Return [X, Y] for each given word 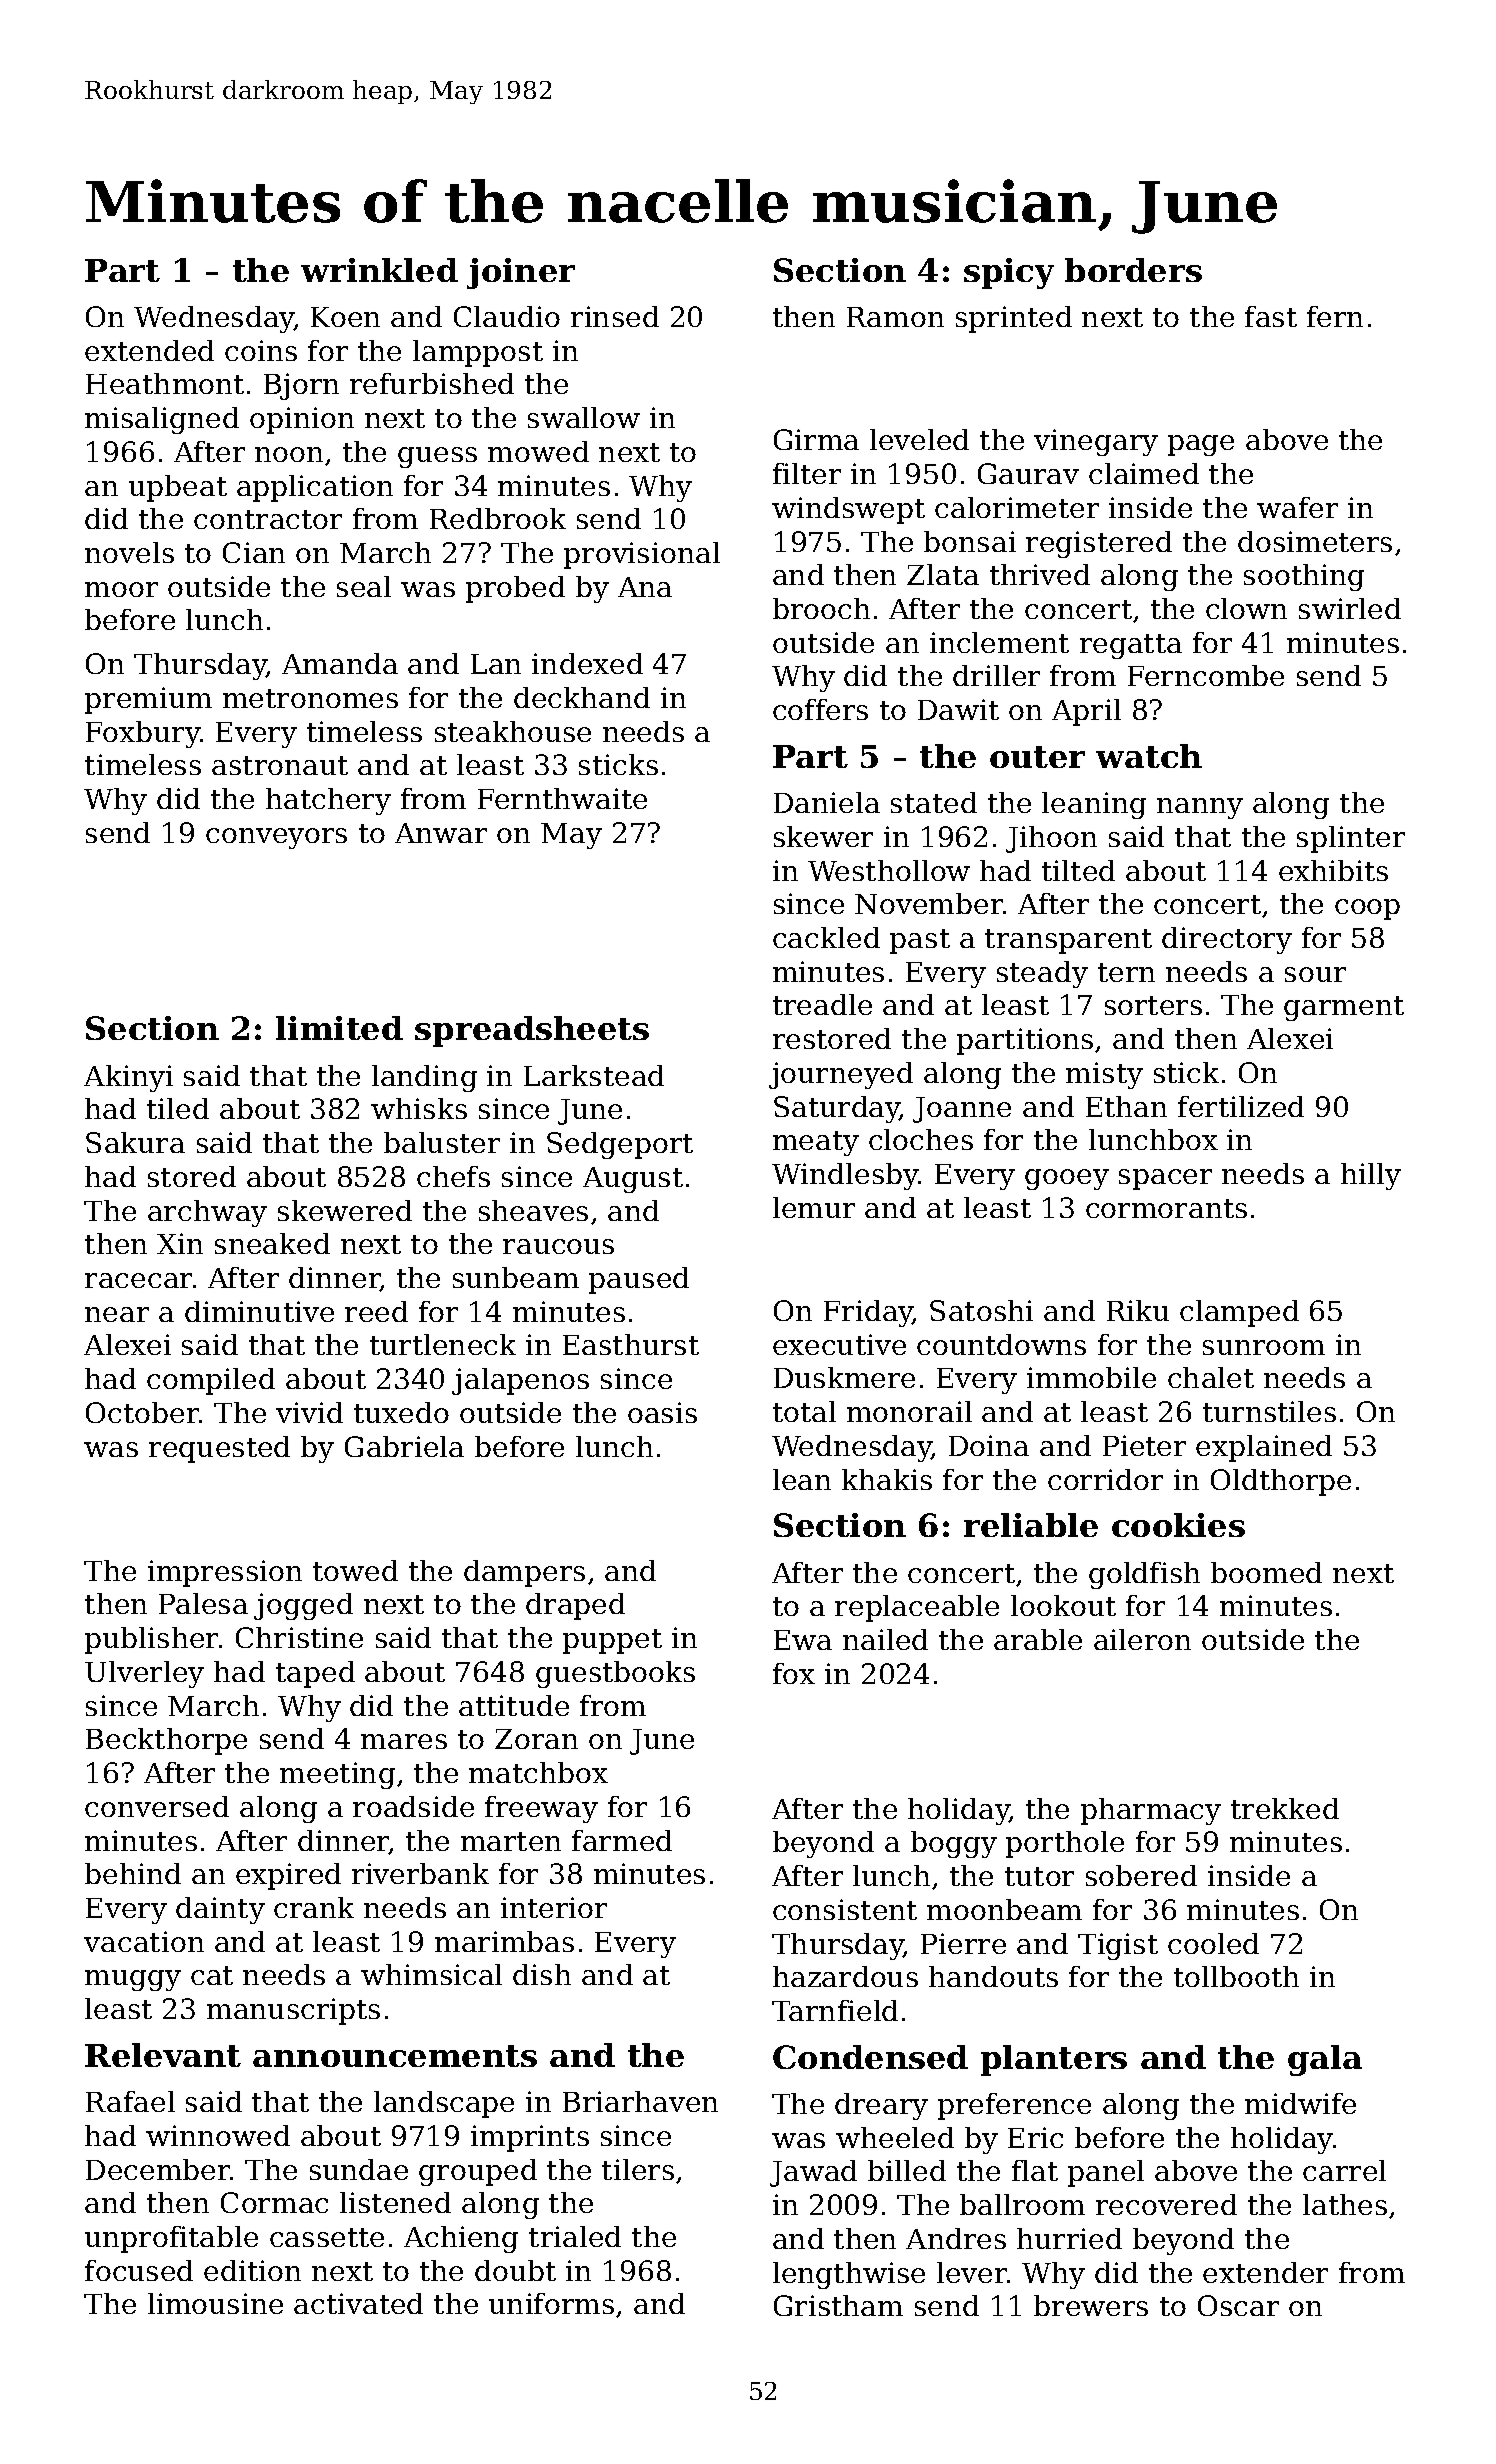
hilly [1371, 1176]
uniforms [551, 2303]
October [143, 1412]
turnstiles [1269, 1411]
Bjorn [301, 386]
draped [575, 1606]
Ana [645, 587]
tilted [1078, 870]
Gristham [838, 2305]
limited [339, 1028]
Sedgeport [620, 1145]
